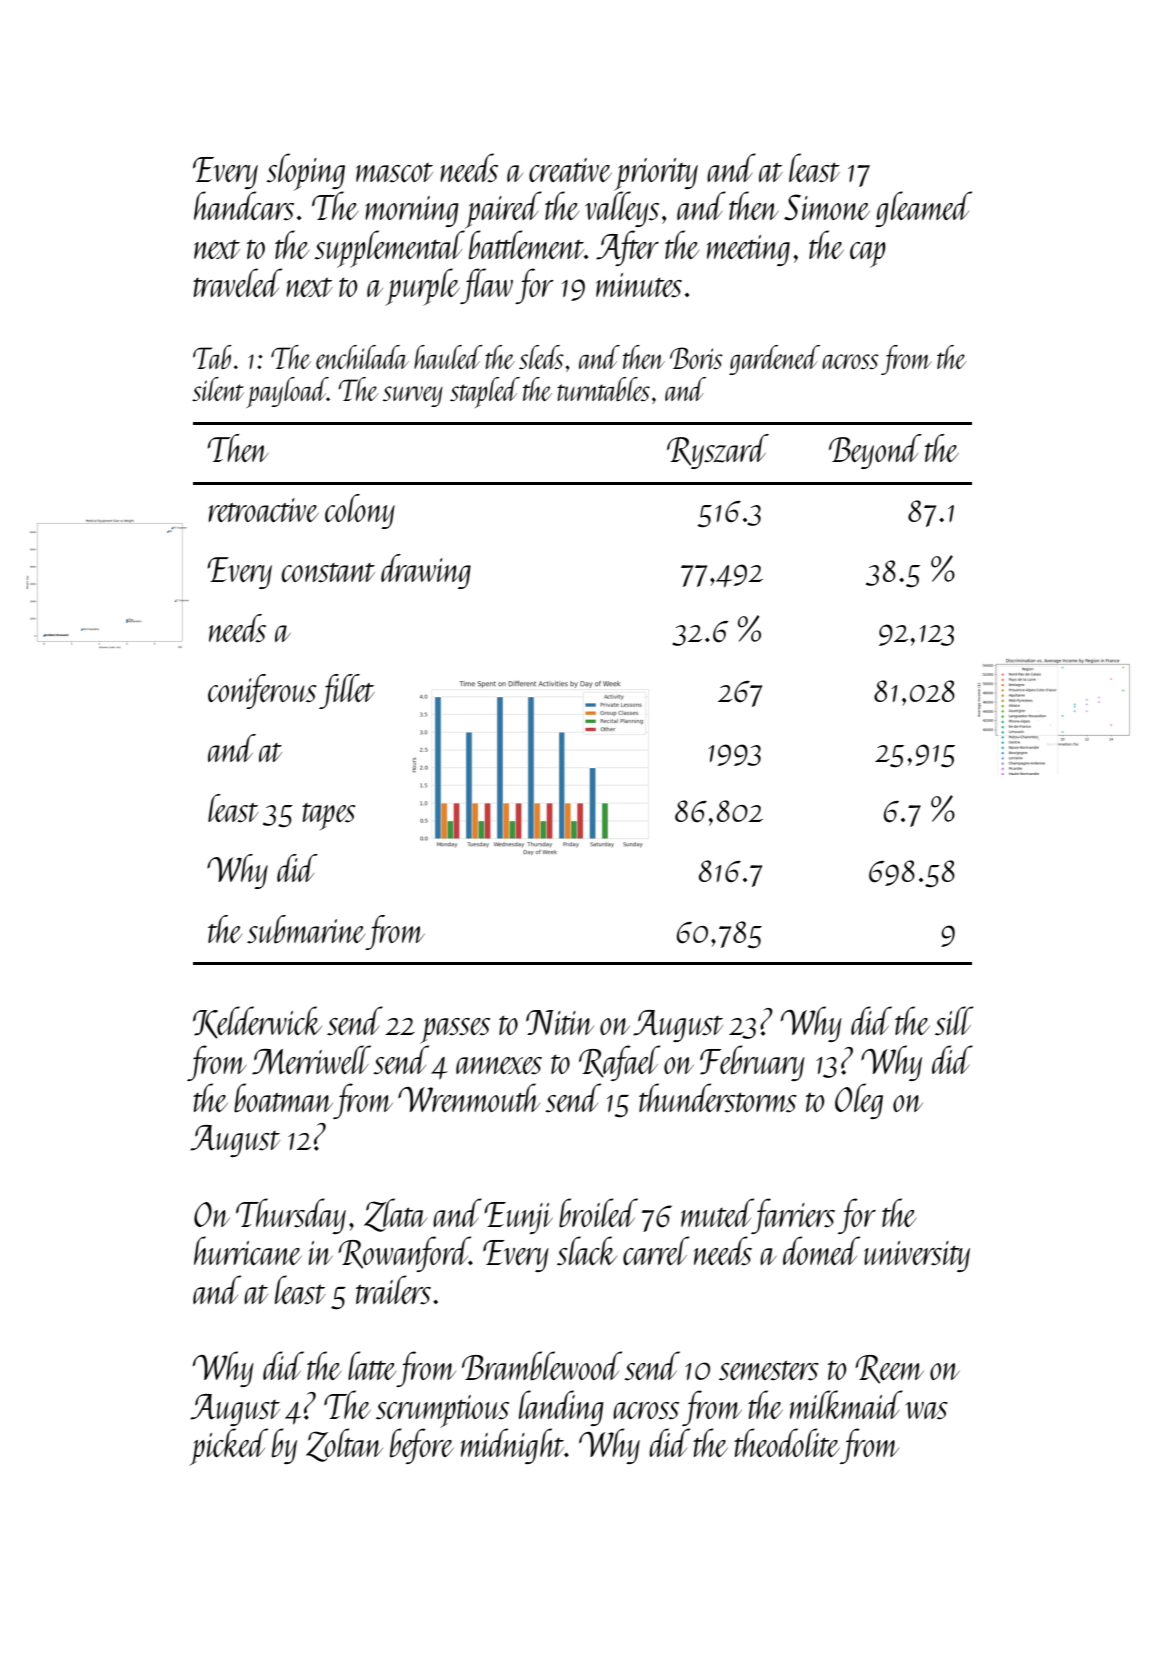  I want to click on Oleg, so click(859, 1101).
